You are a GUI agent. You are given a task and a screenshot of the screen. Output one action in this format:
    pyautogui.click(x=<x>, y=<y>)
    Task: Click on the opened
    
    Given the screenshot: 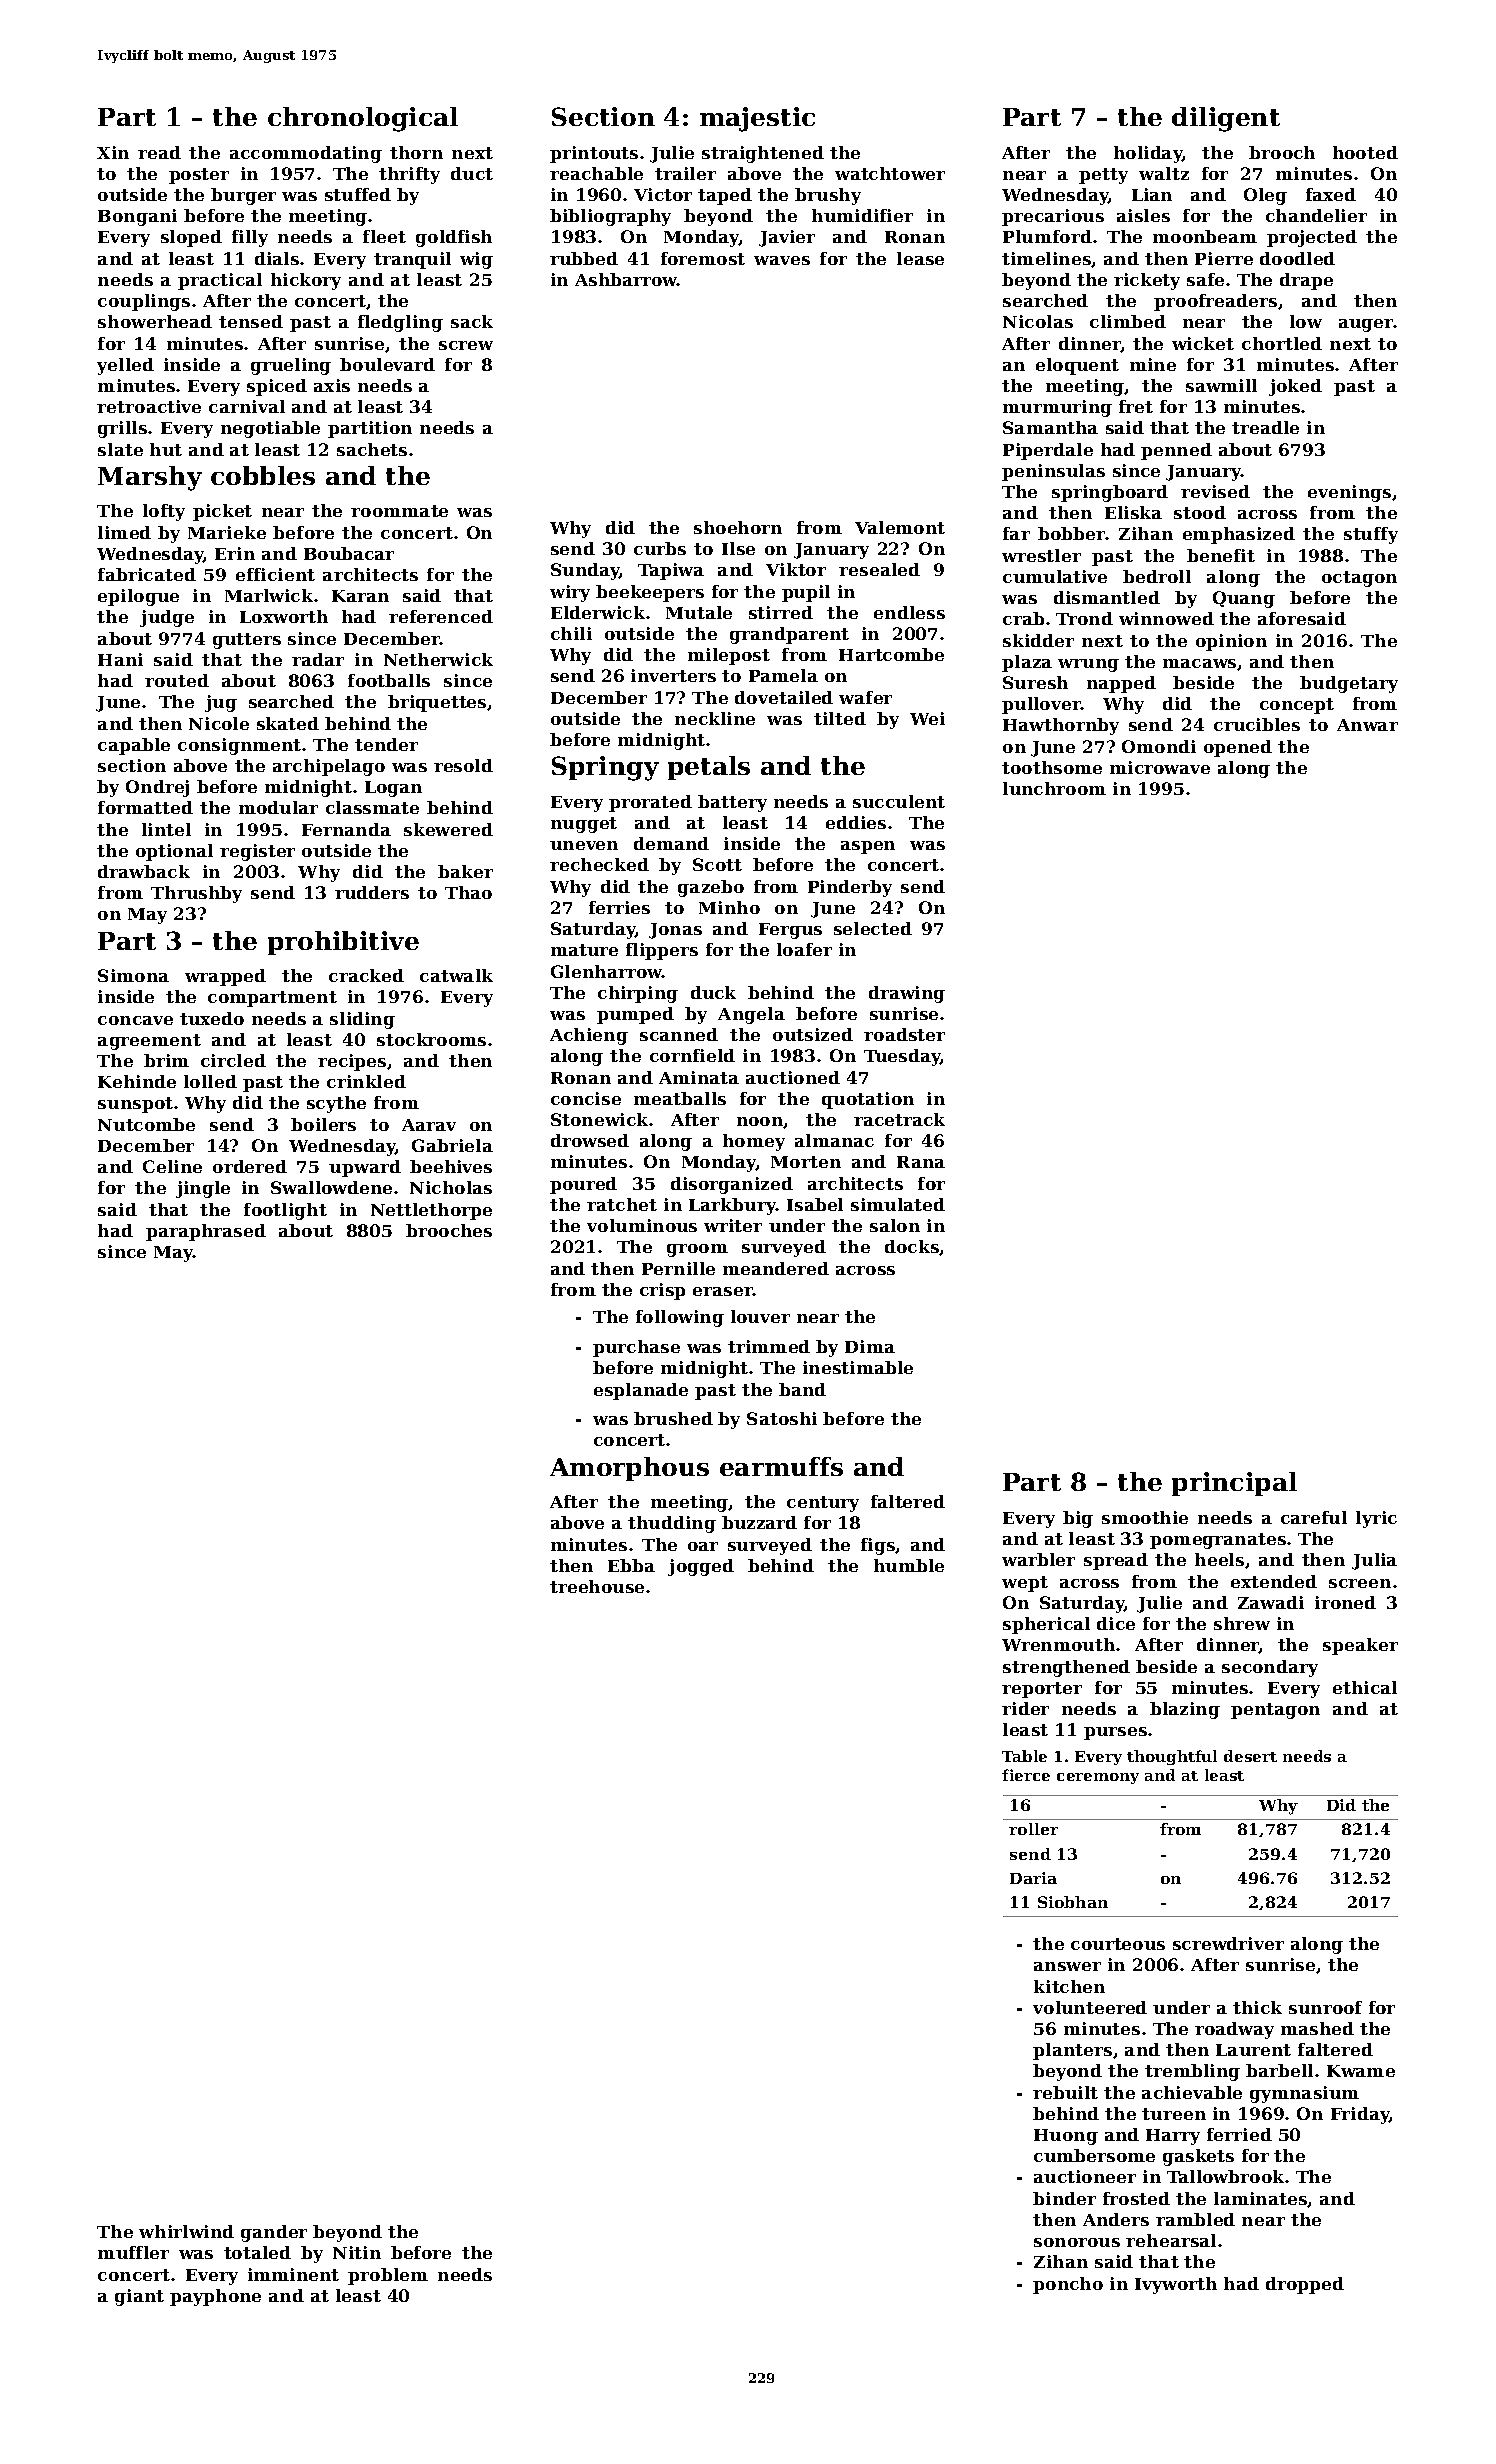 What is the action you would take?
    pyautogui.click(x=1238, y=748)
